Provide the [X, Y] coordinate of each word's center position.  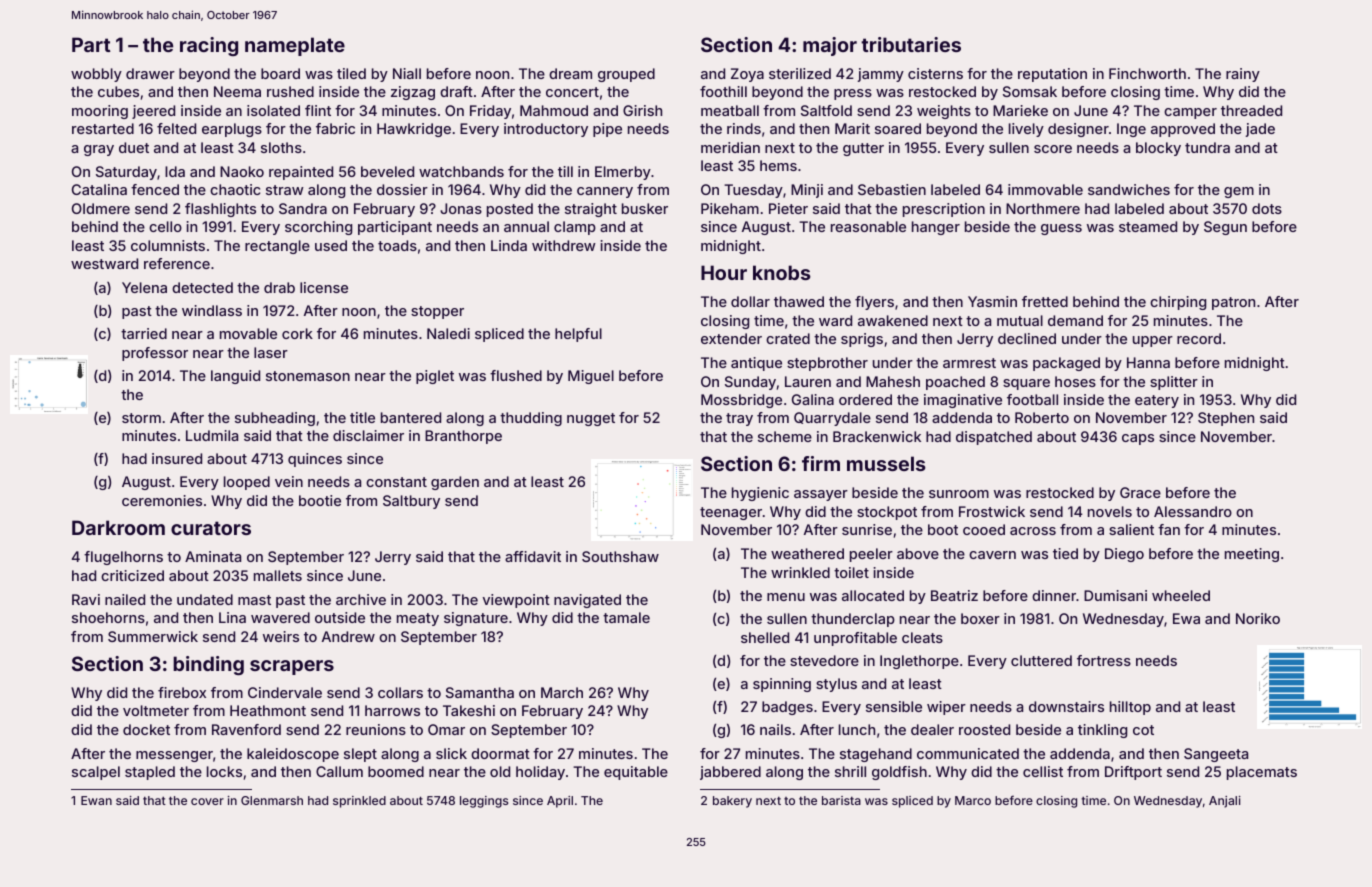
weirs [281, 636]
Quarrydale [832, 419]
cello [165, 226]
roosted [984, 729]
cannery [605, 192]
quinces [315, 460]
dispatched [994, 438]
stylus [836, 685]
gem [1239, 192]
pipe [607, 130]
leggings [484, 802]
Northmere [1043, 208]
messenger [174, 756]
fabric [335, 128]
